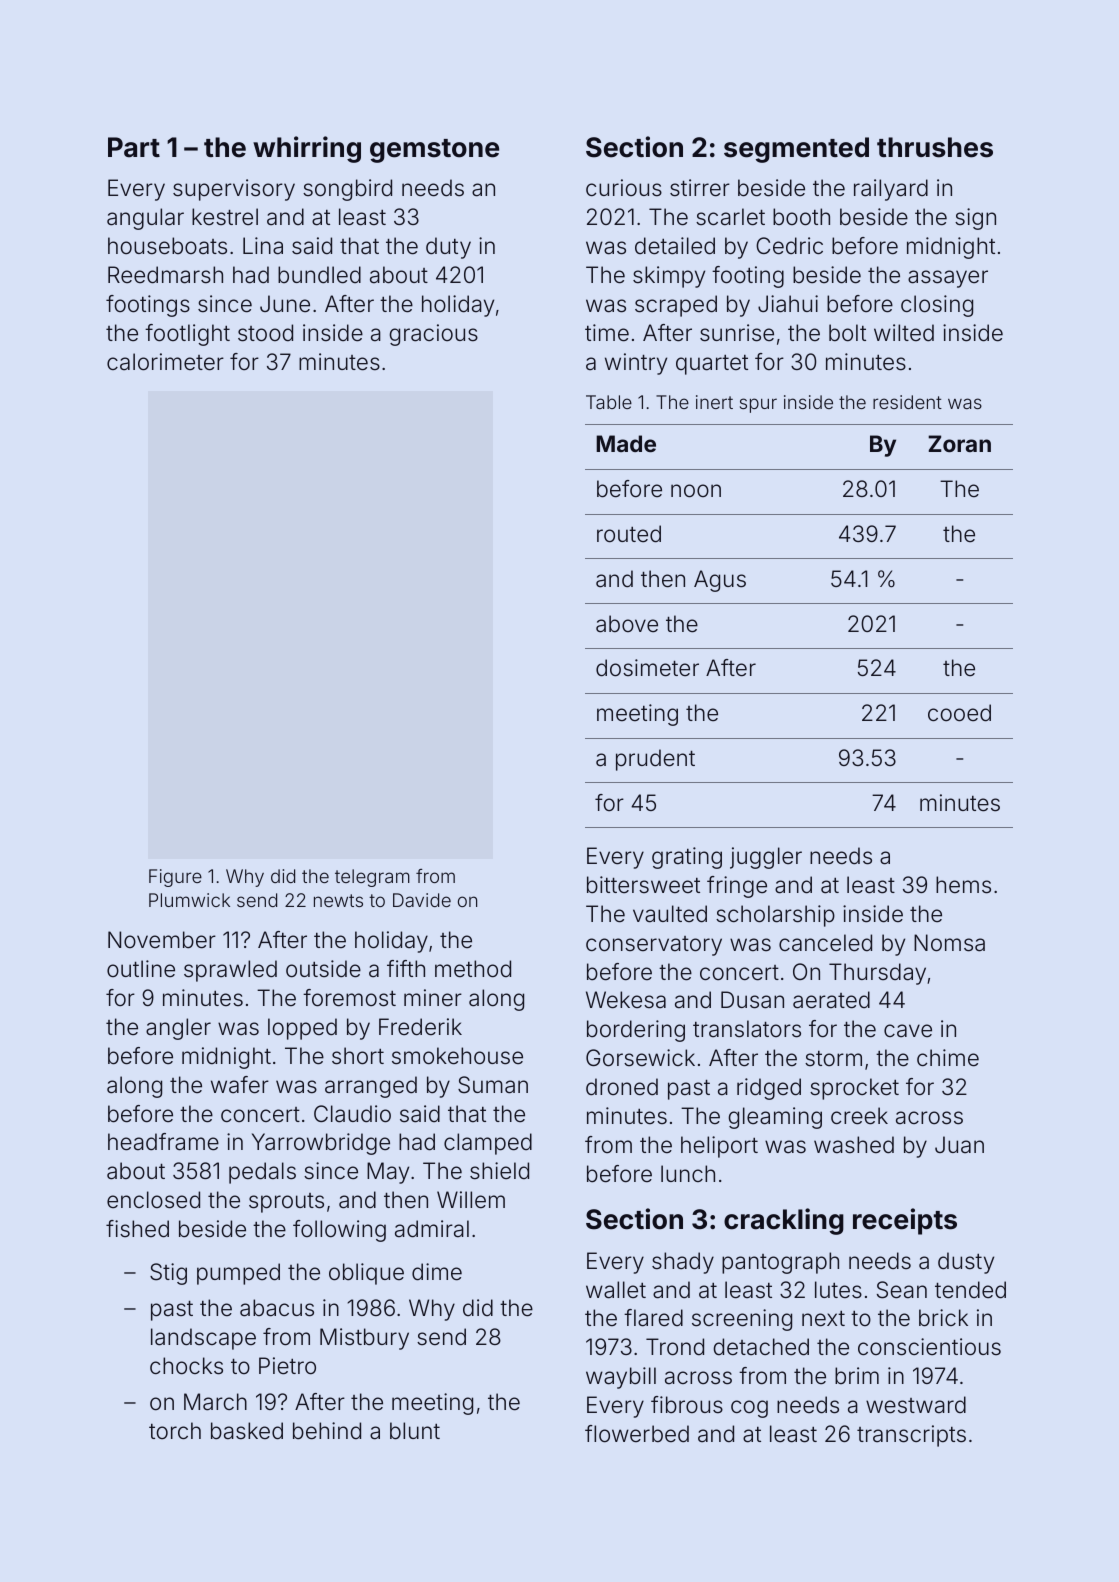  What do you see at coordinates (448, 248) in the screenshot?
I see `duty` at bounding box center [448, 248].
